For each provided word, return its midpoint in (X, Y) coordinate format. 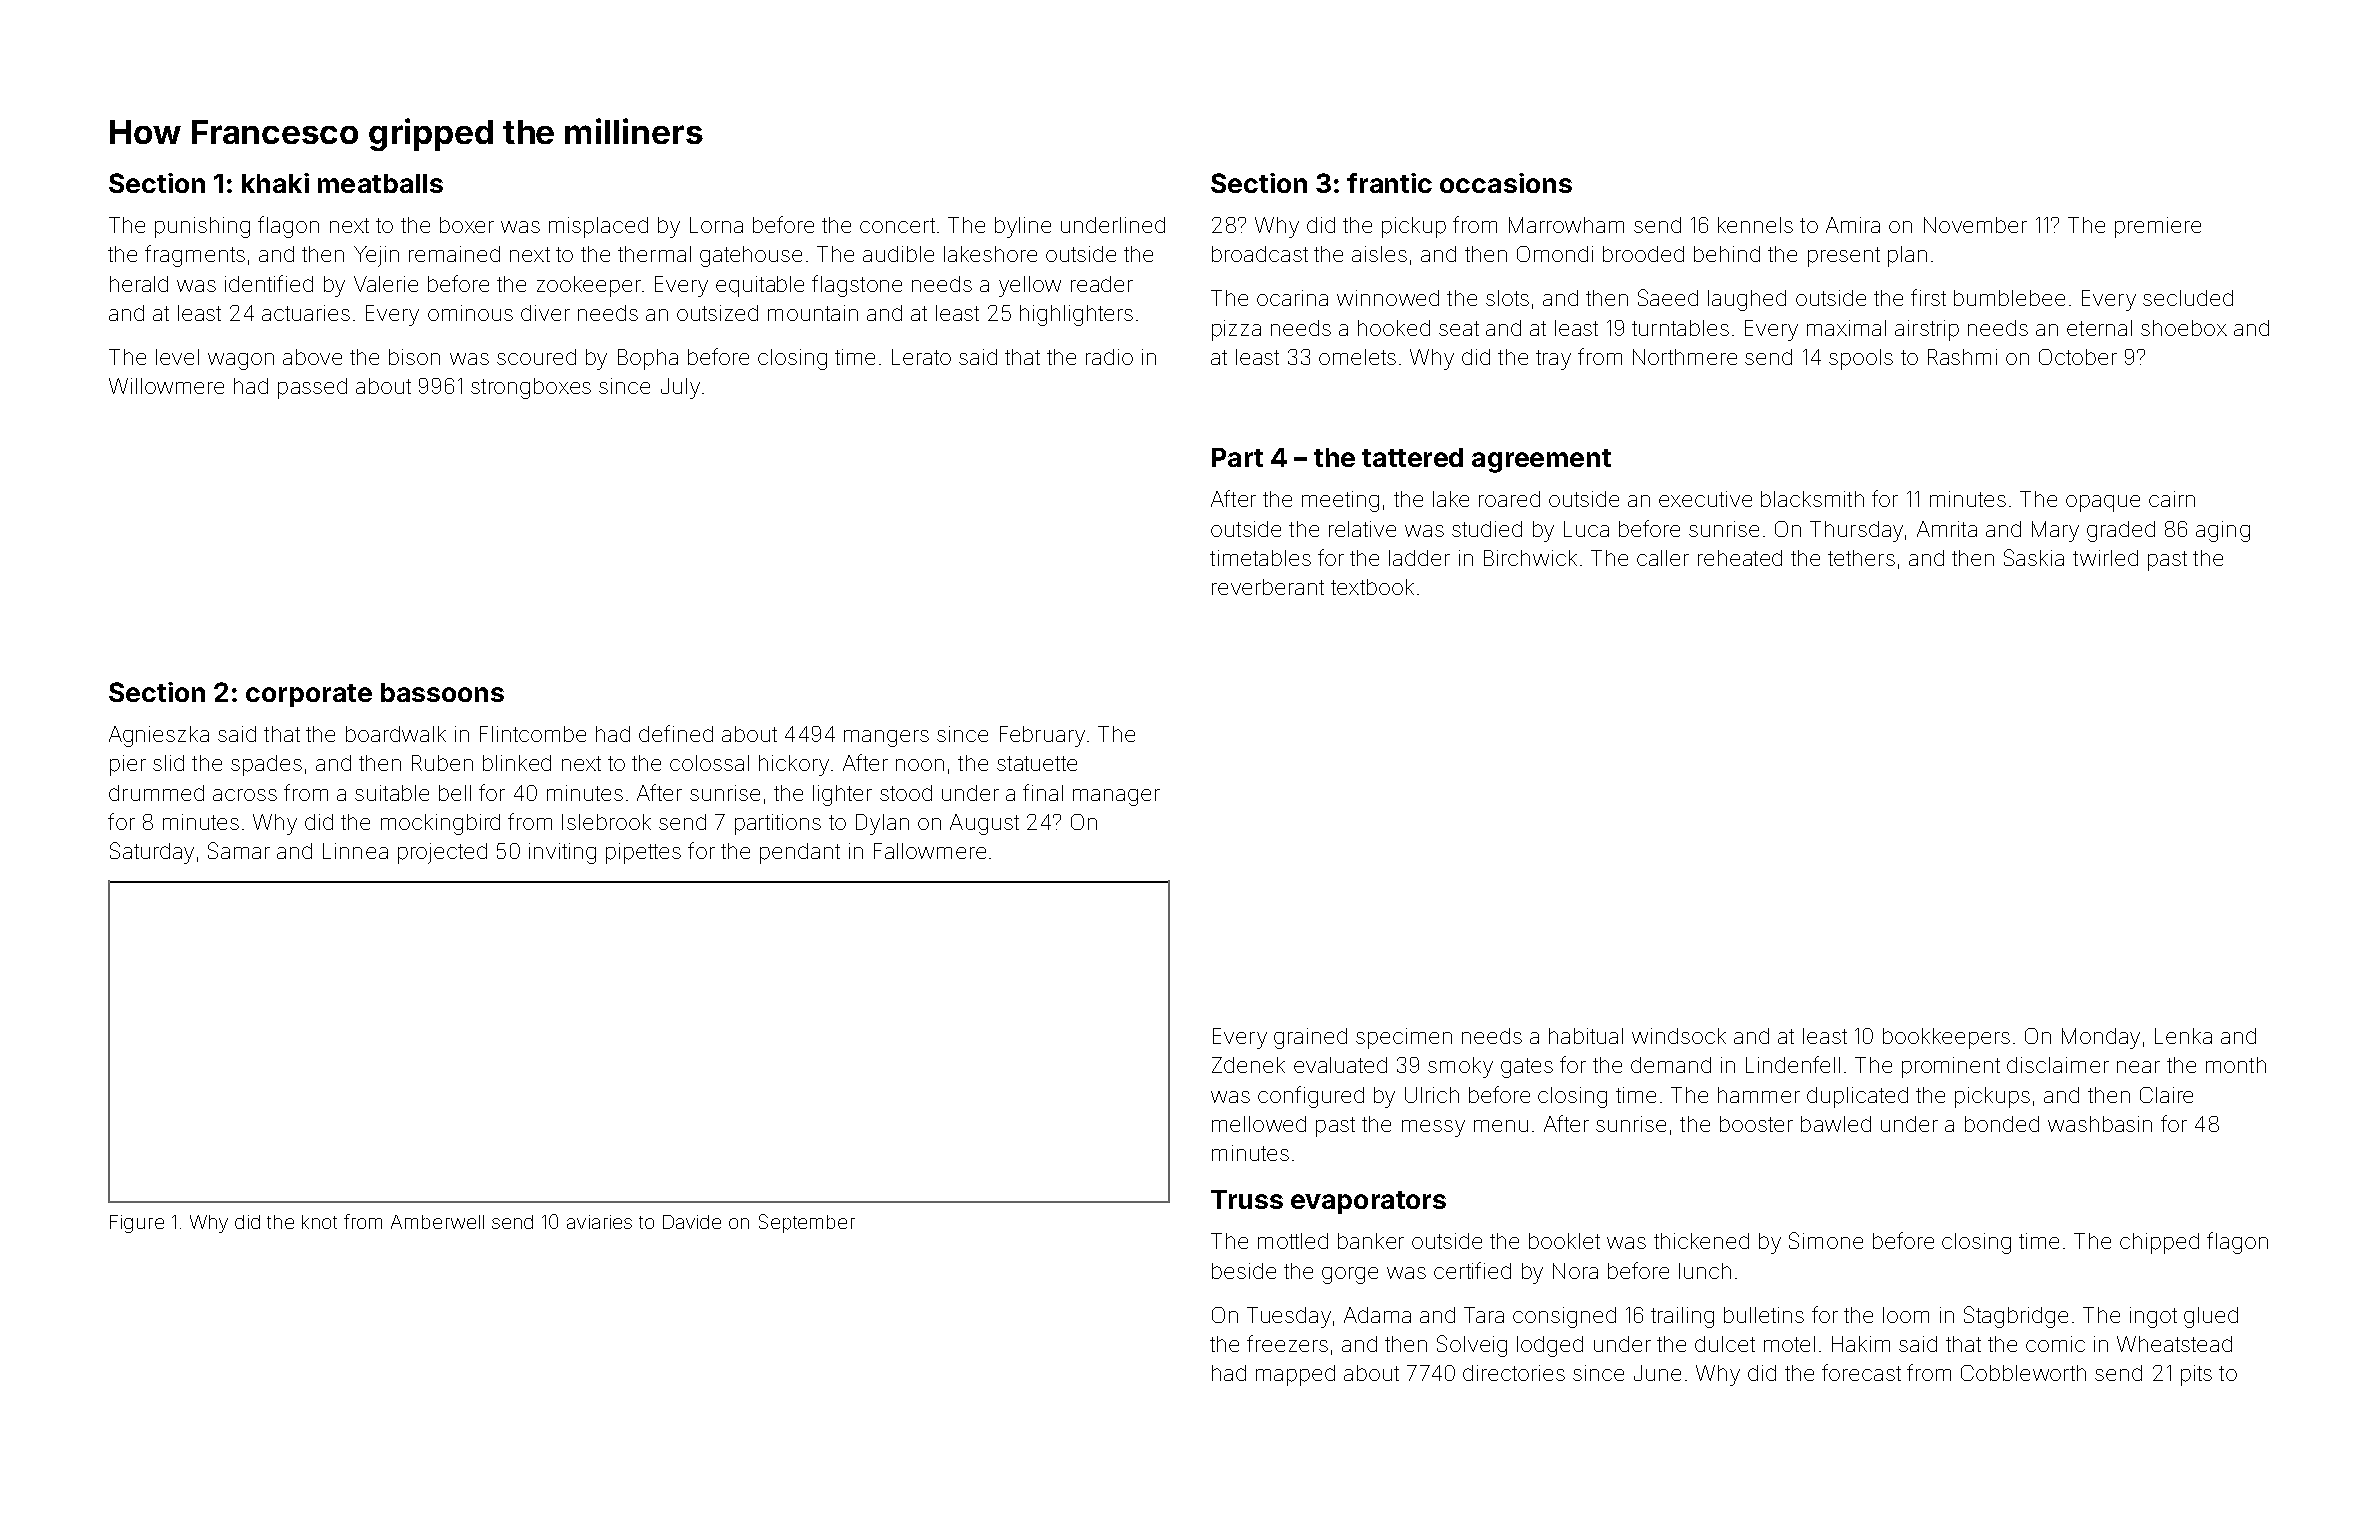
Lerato (921, 357)
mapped (1295, 1375)
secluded (2188, 298)
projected (442, 853)
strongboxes (531, 388)
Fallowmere (930, 851)
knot (319, 1222)
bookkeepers (1946, 1038)
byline (1023, 227)
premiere (2158, 227)
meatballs (380, 183)
